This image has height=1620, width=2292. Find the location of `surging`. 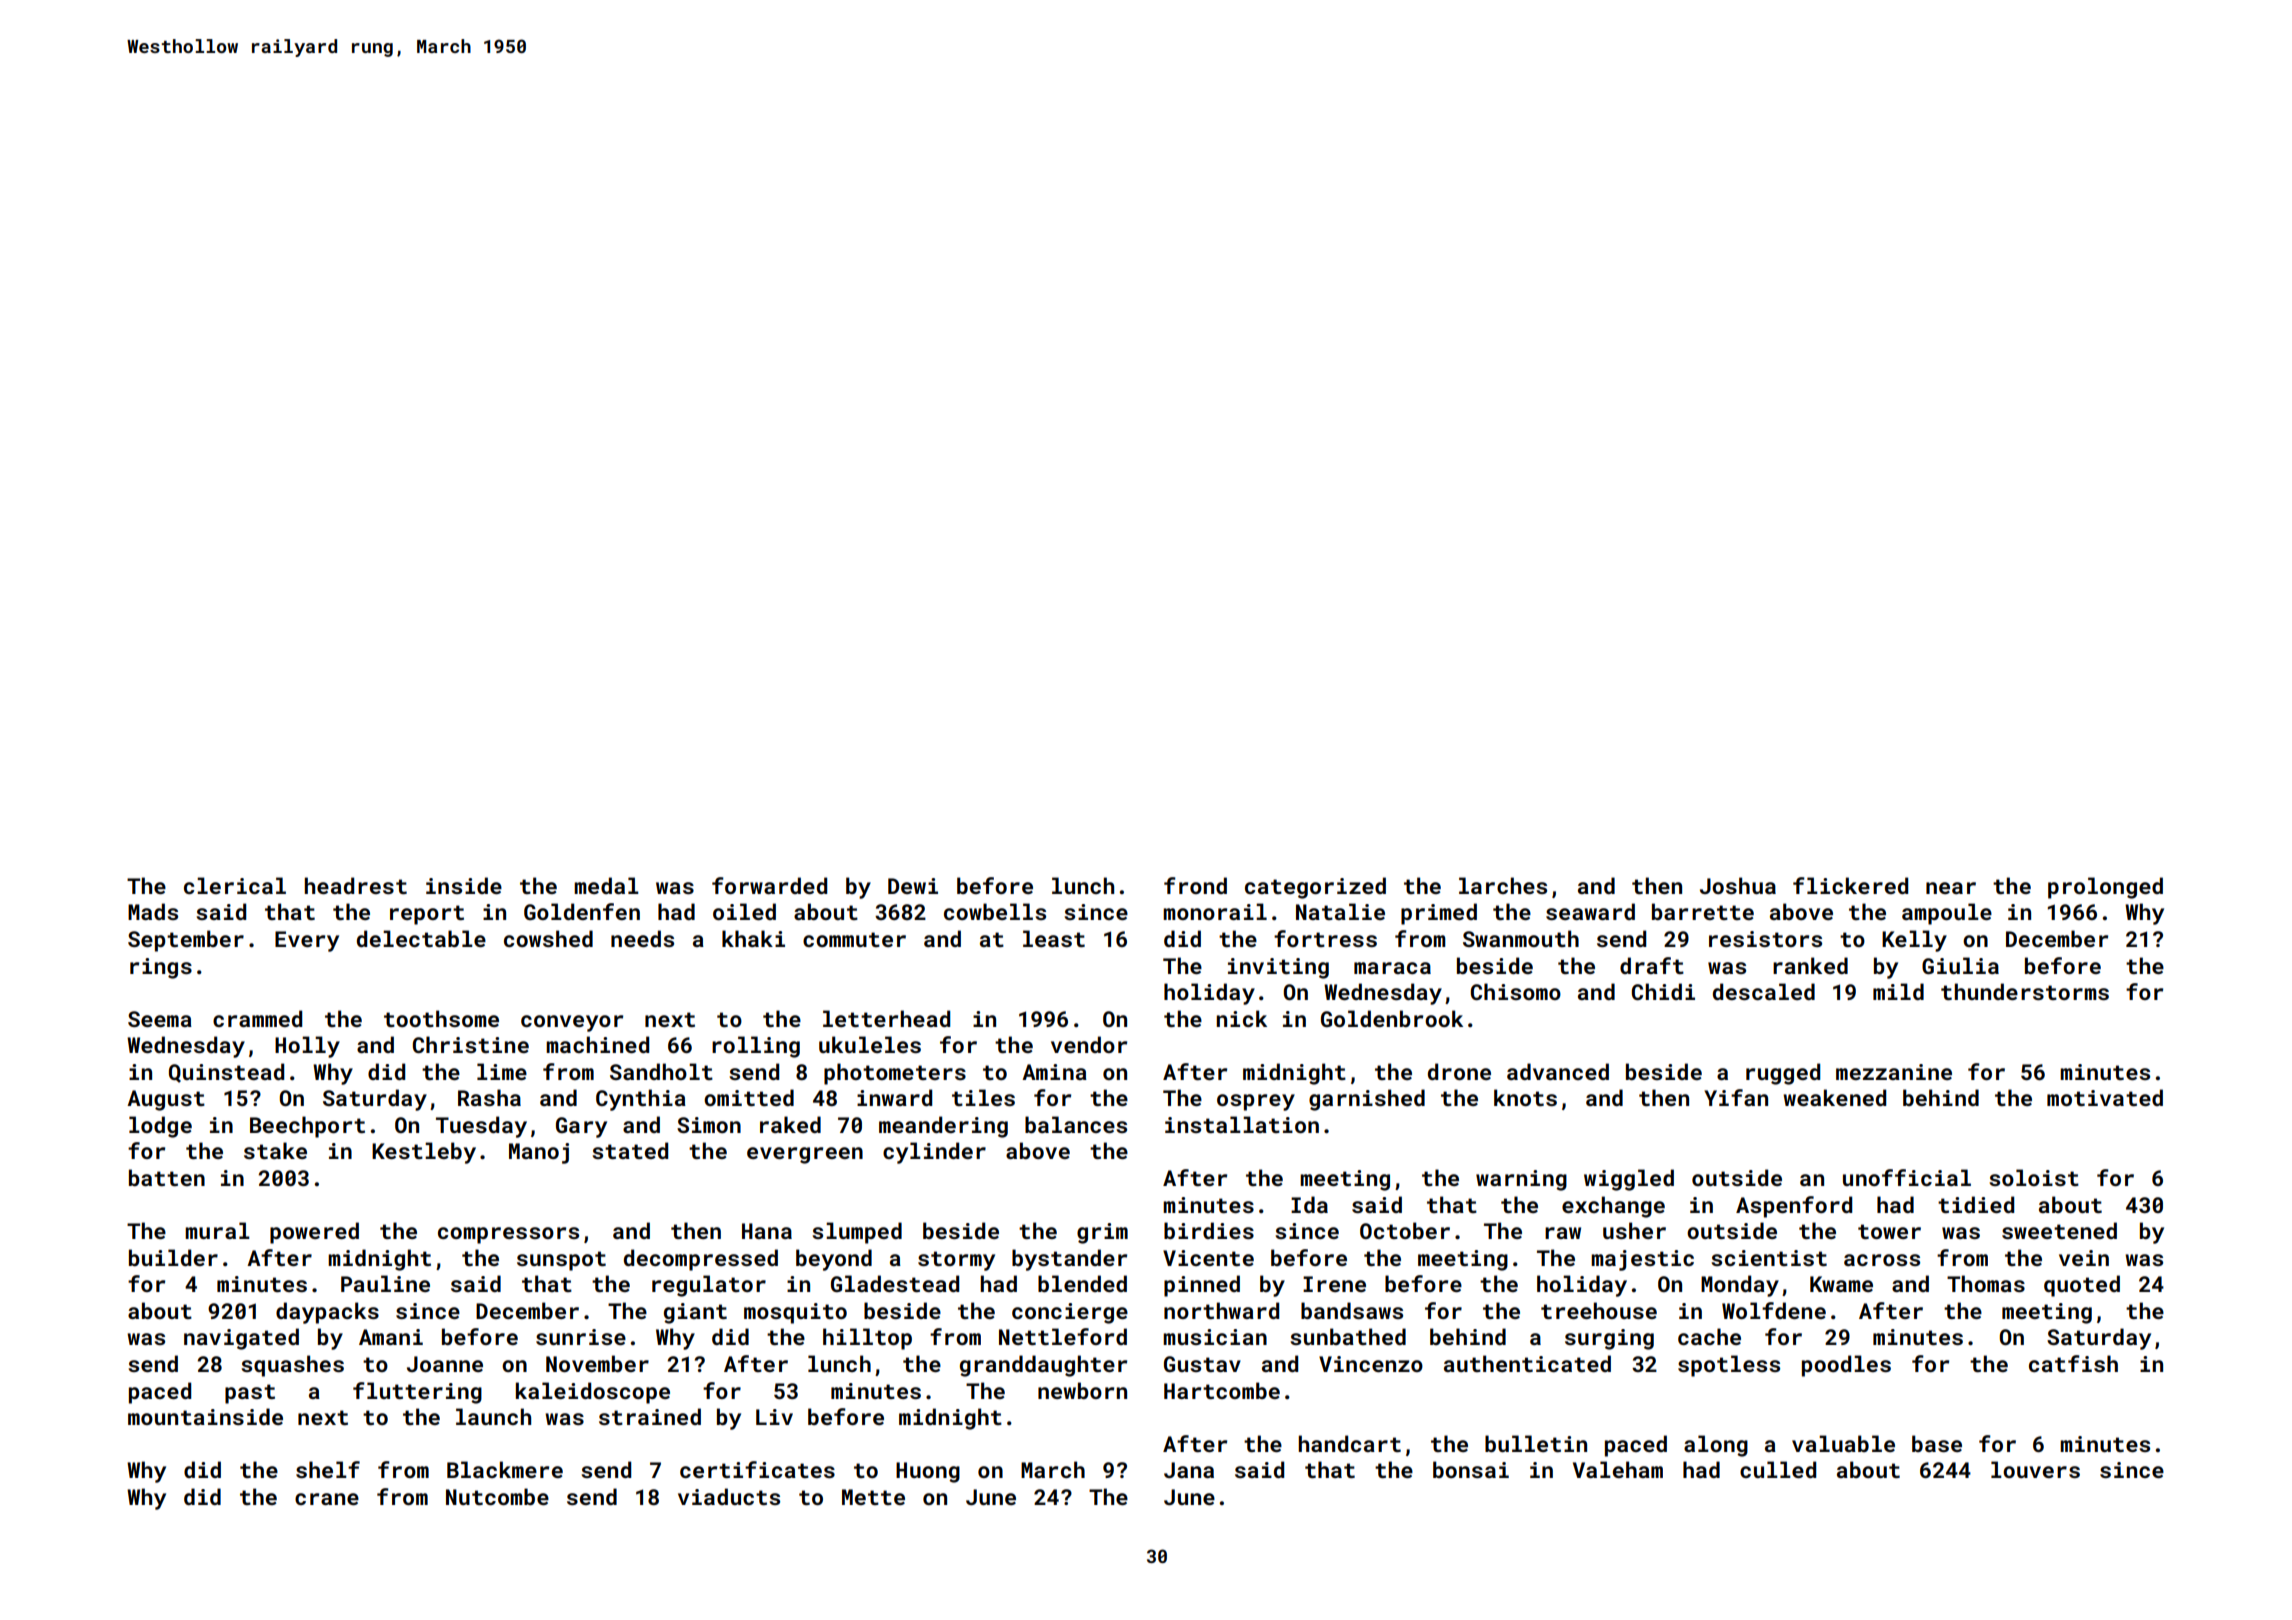

surging is located at coordinates (1609, 1339).
